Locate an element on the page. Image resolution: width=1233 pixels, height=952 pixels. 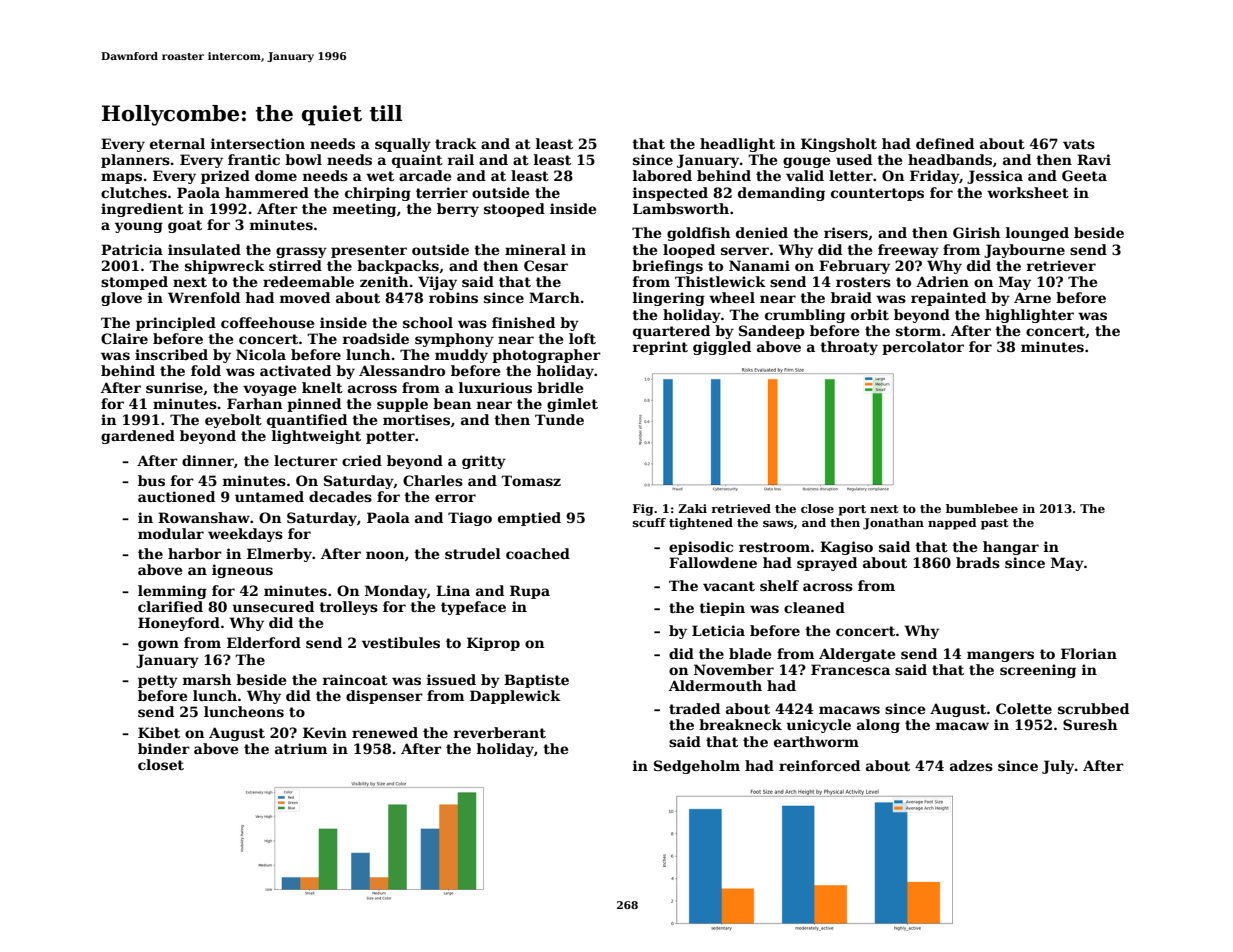
quantified is located at coordinates (307, 421).
